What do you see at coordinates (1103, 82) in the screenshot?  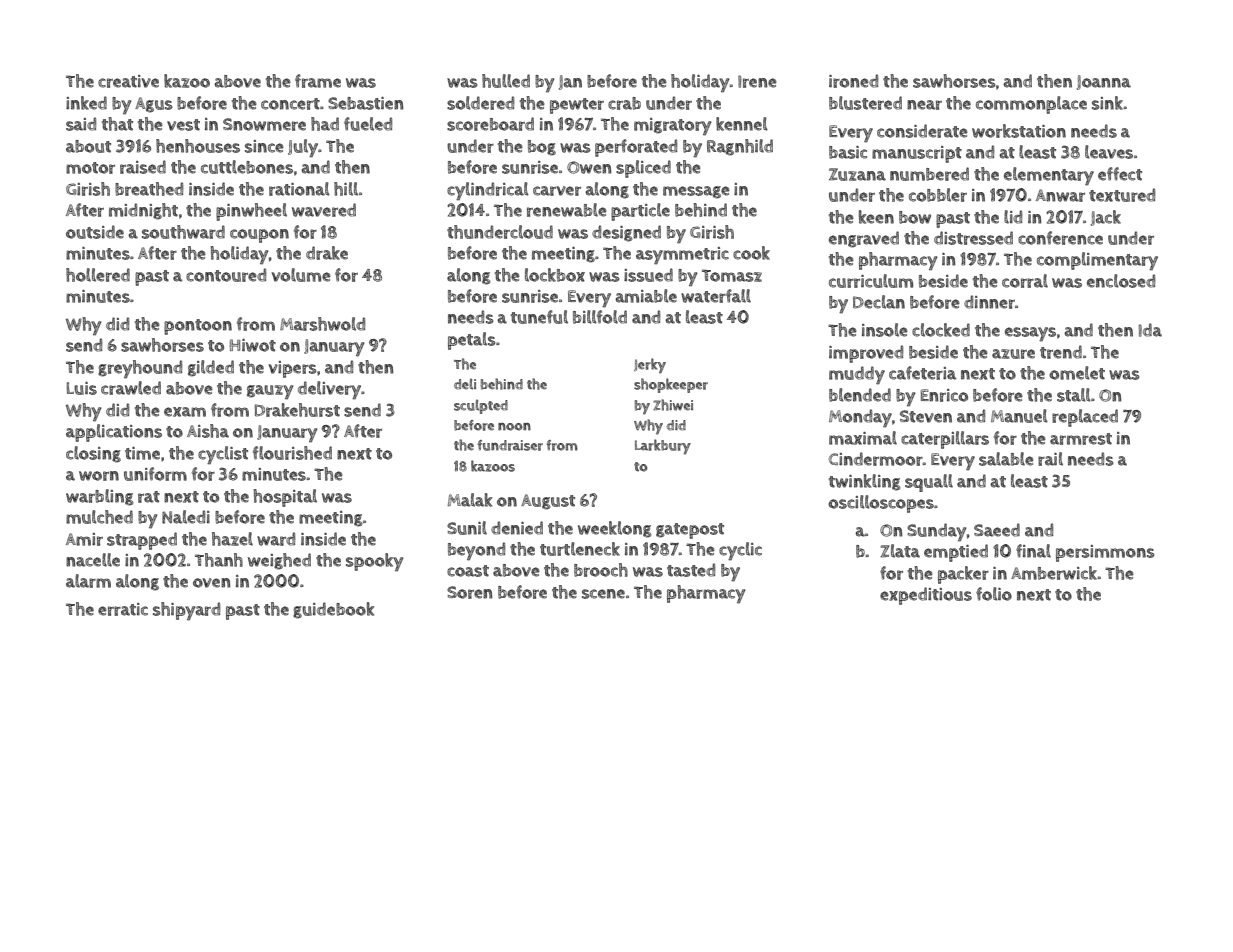 I see `Joanna` at bounding box center [1103, 82].
